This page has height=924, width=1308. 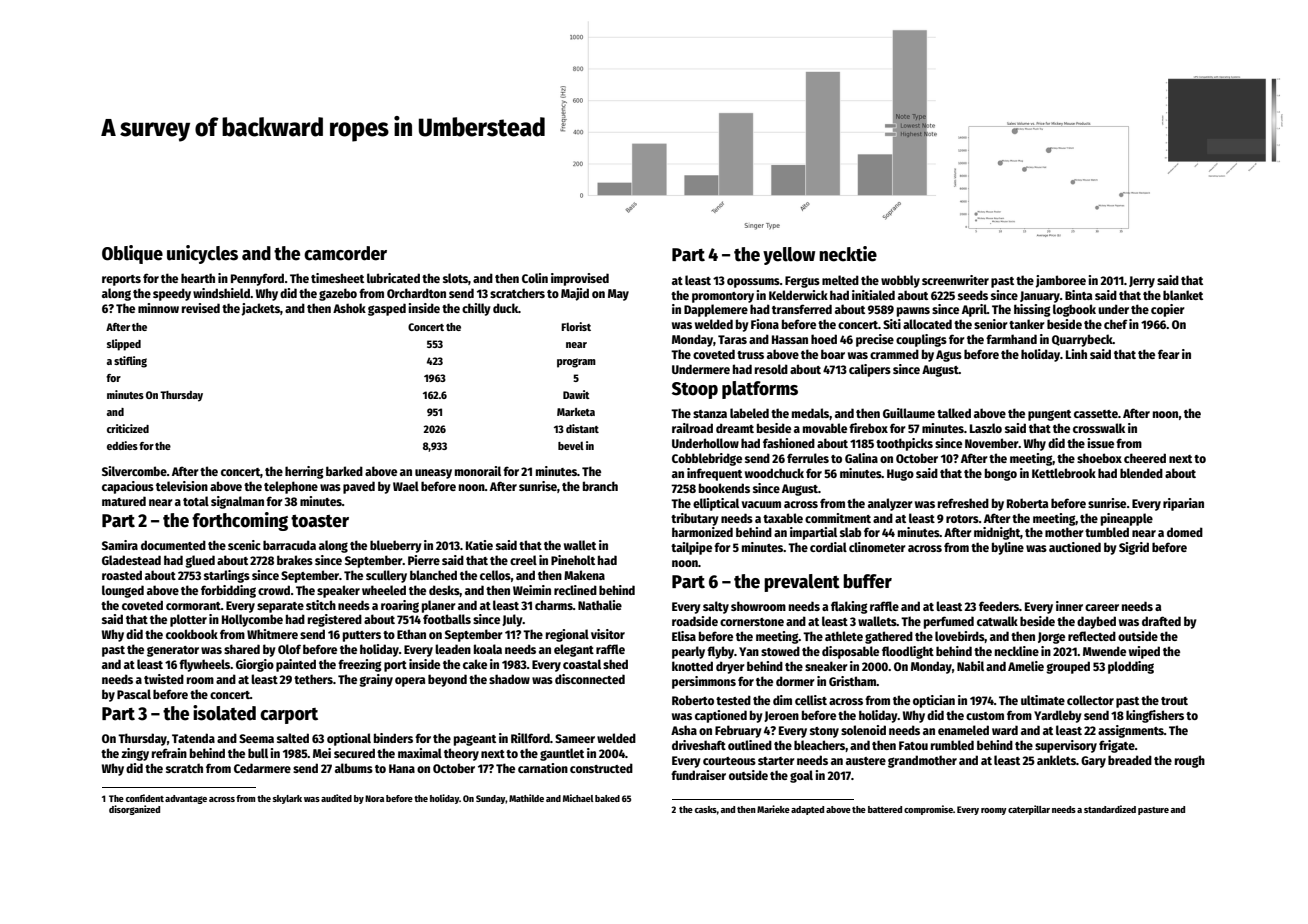 What do you see at coordinates (145, 798) in the page?
I see `confident` at bounding box center [145, 798].
